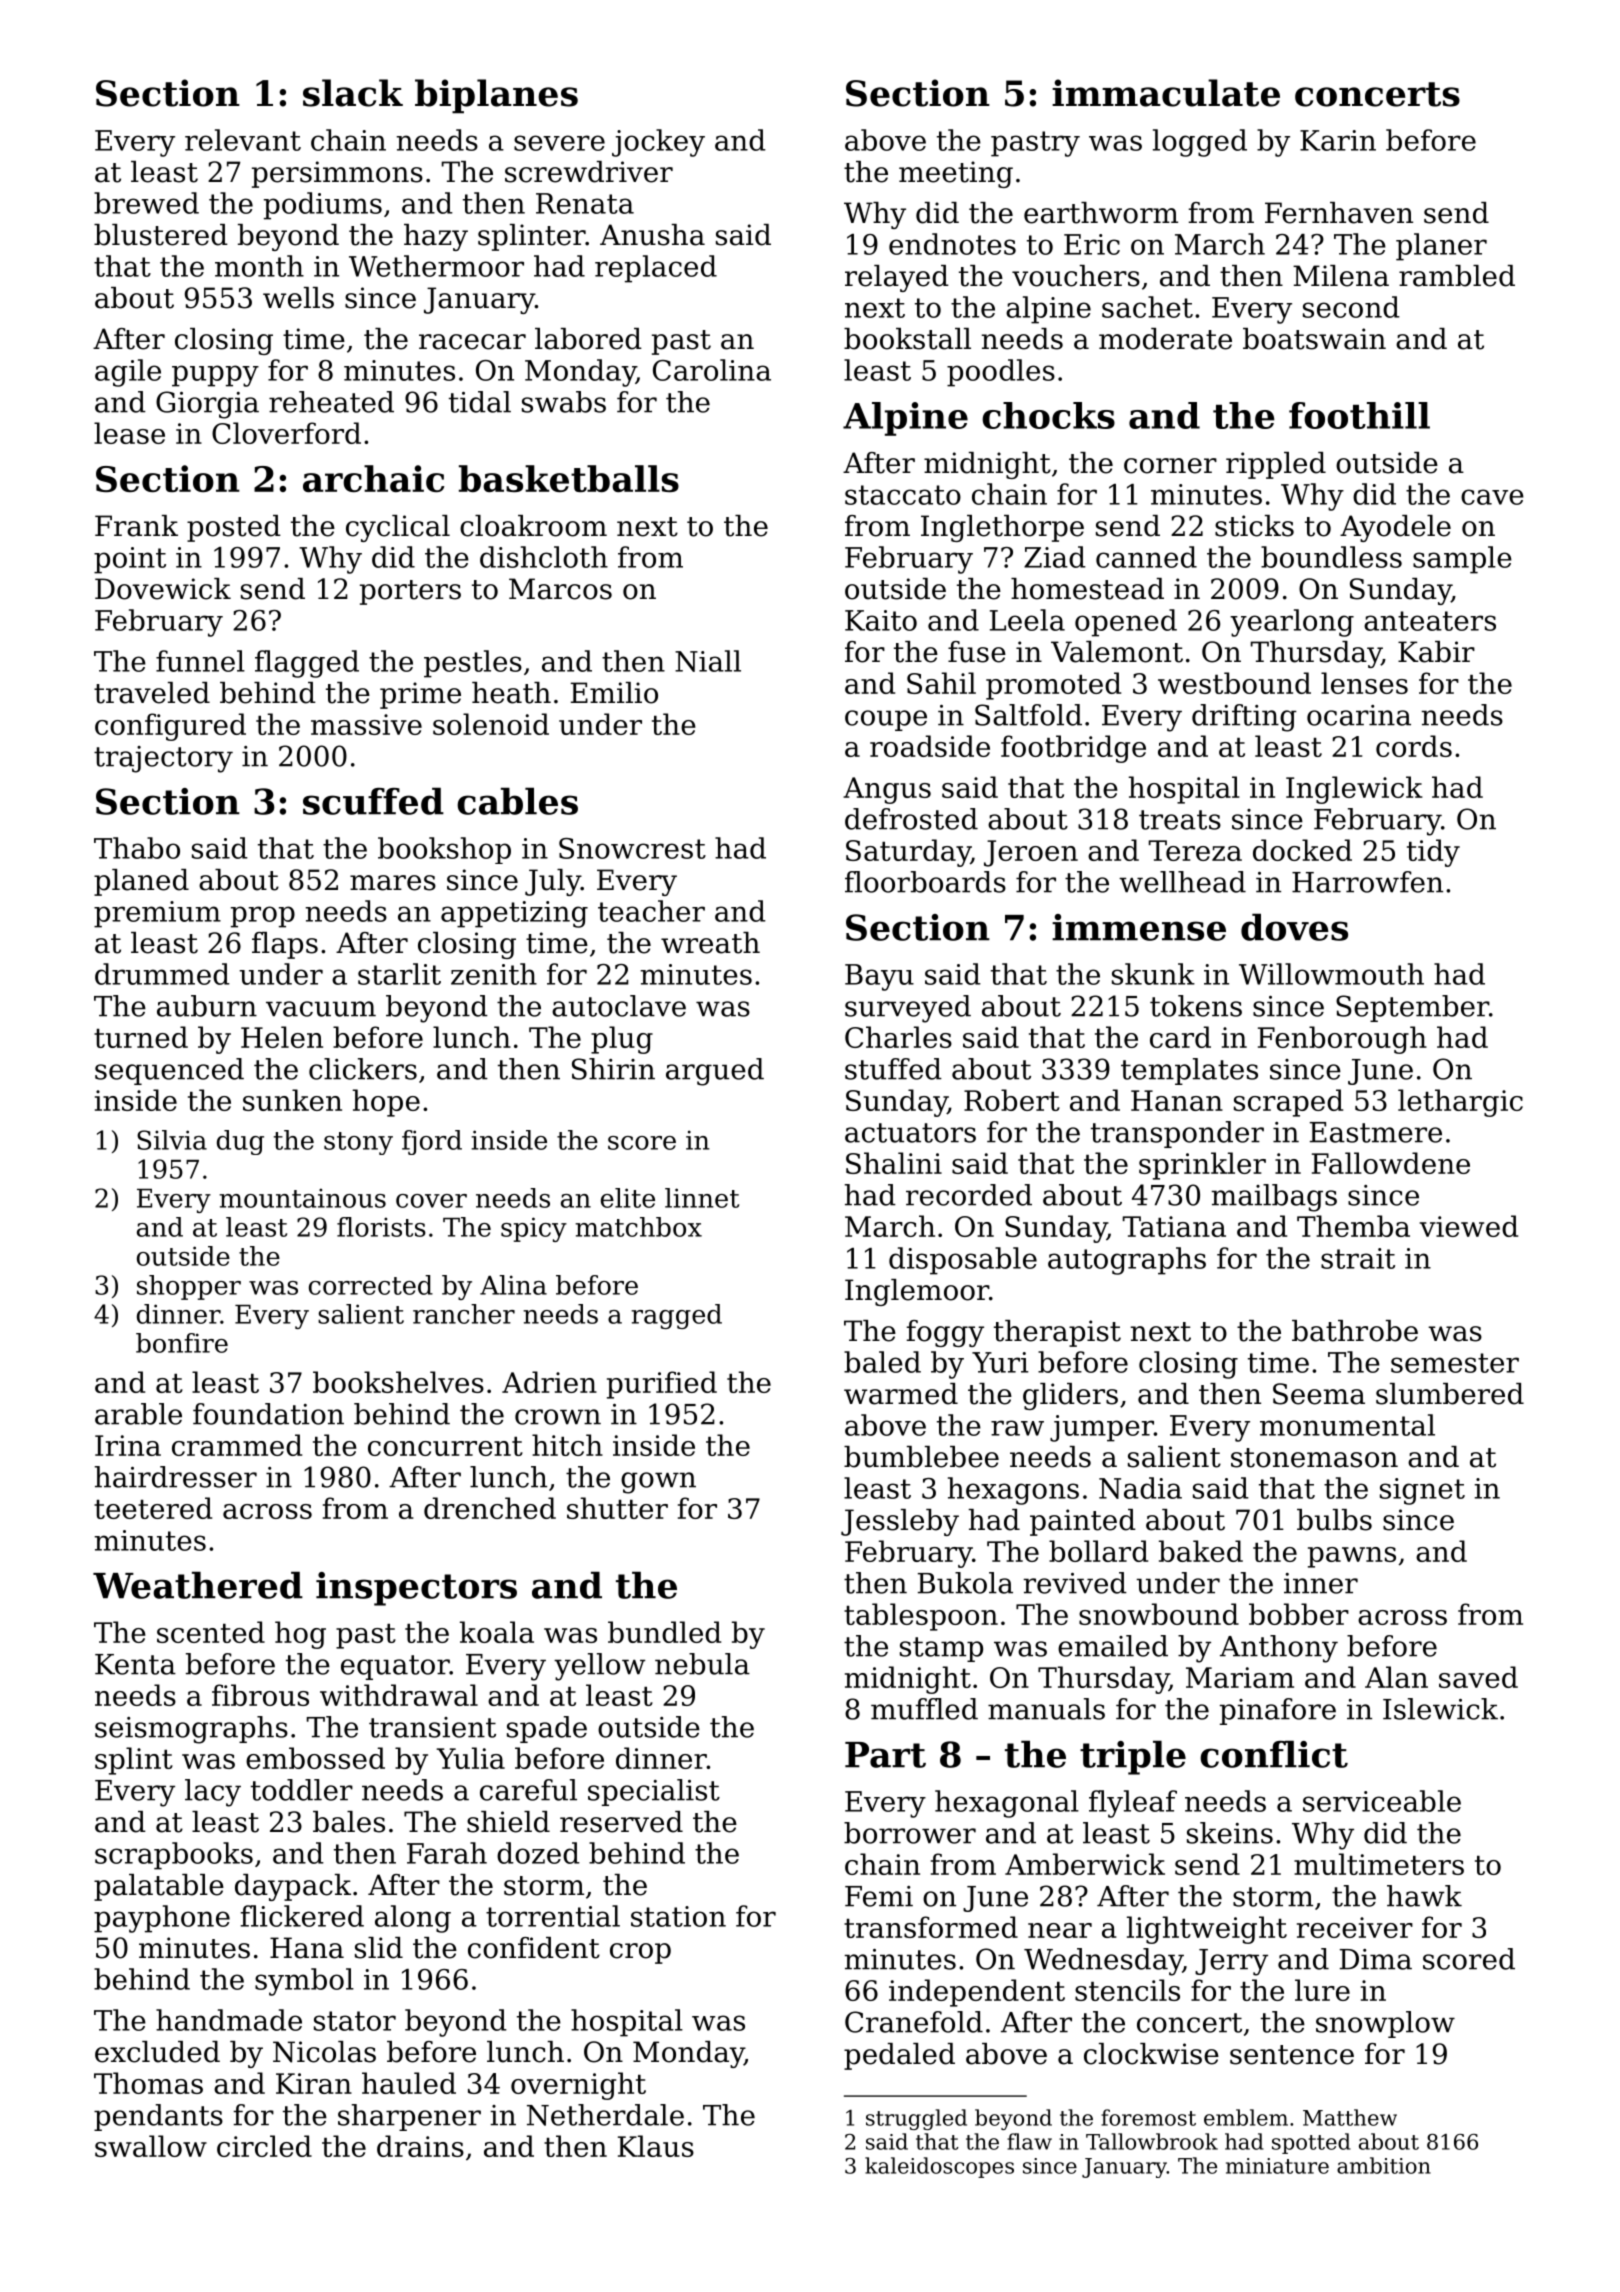 Image resolution: width=1620 pixels, height=2292 pixels. What do you see at coordinates (1430, 621) in the screenshot?
I see `anteaters` at bounding box center [1430, 621].
